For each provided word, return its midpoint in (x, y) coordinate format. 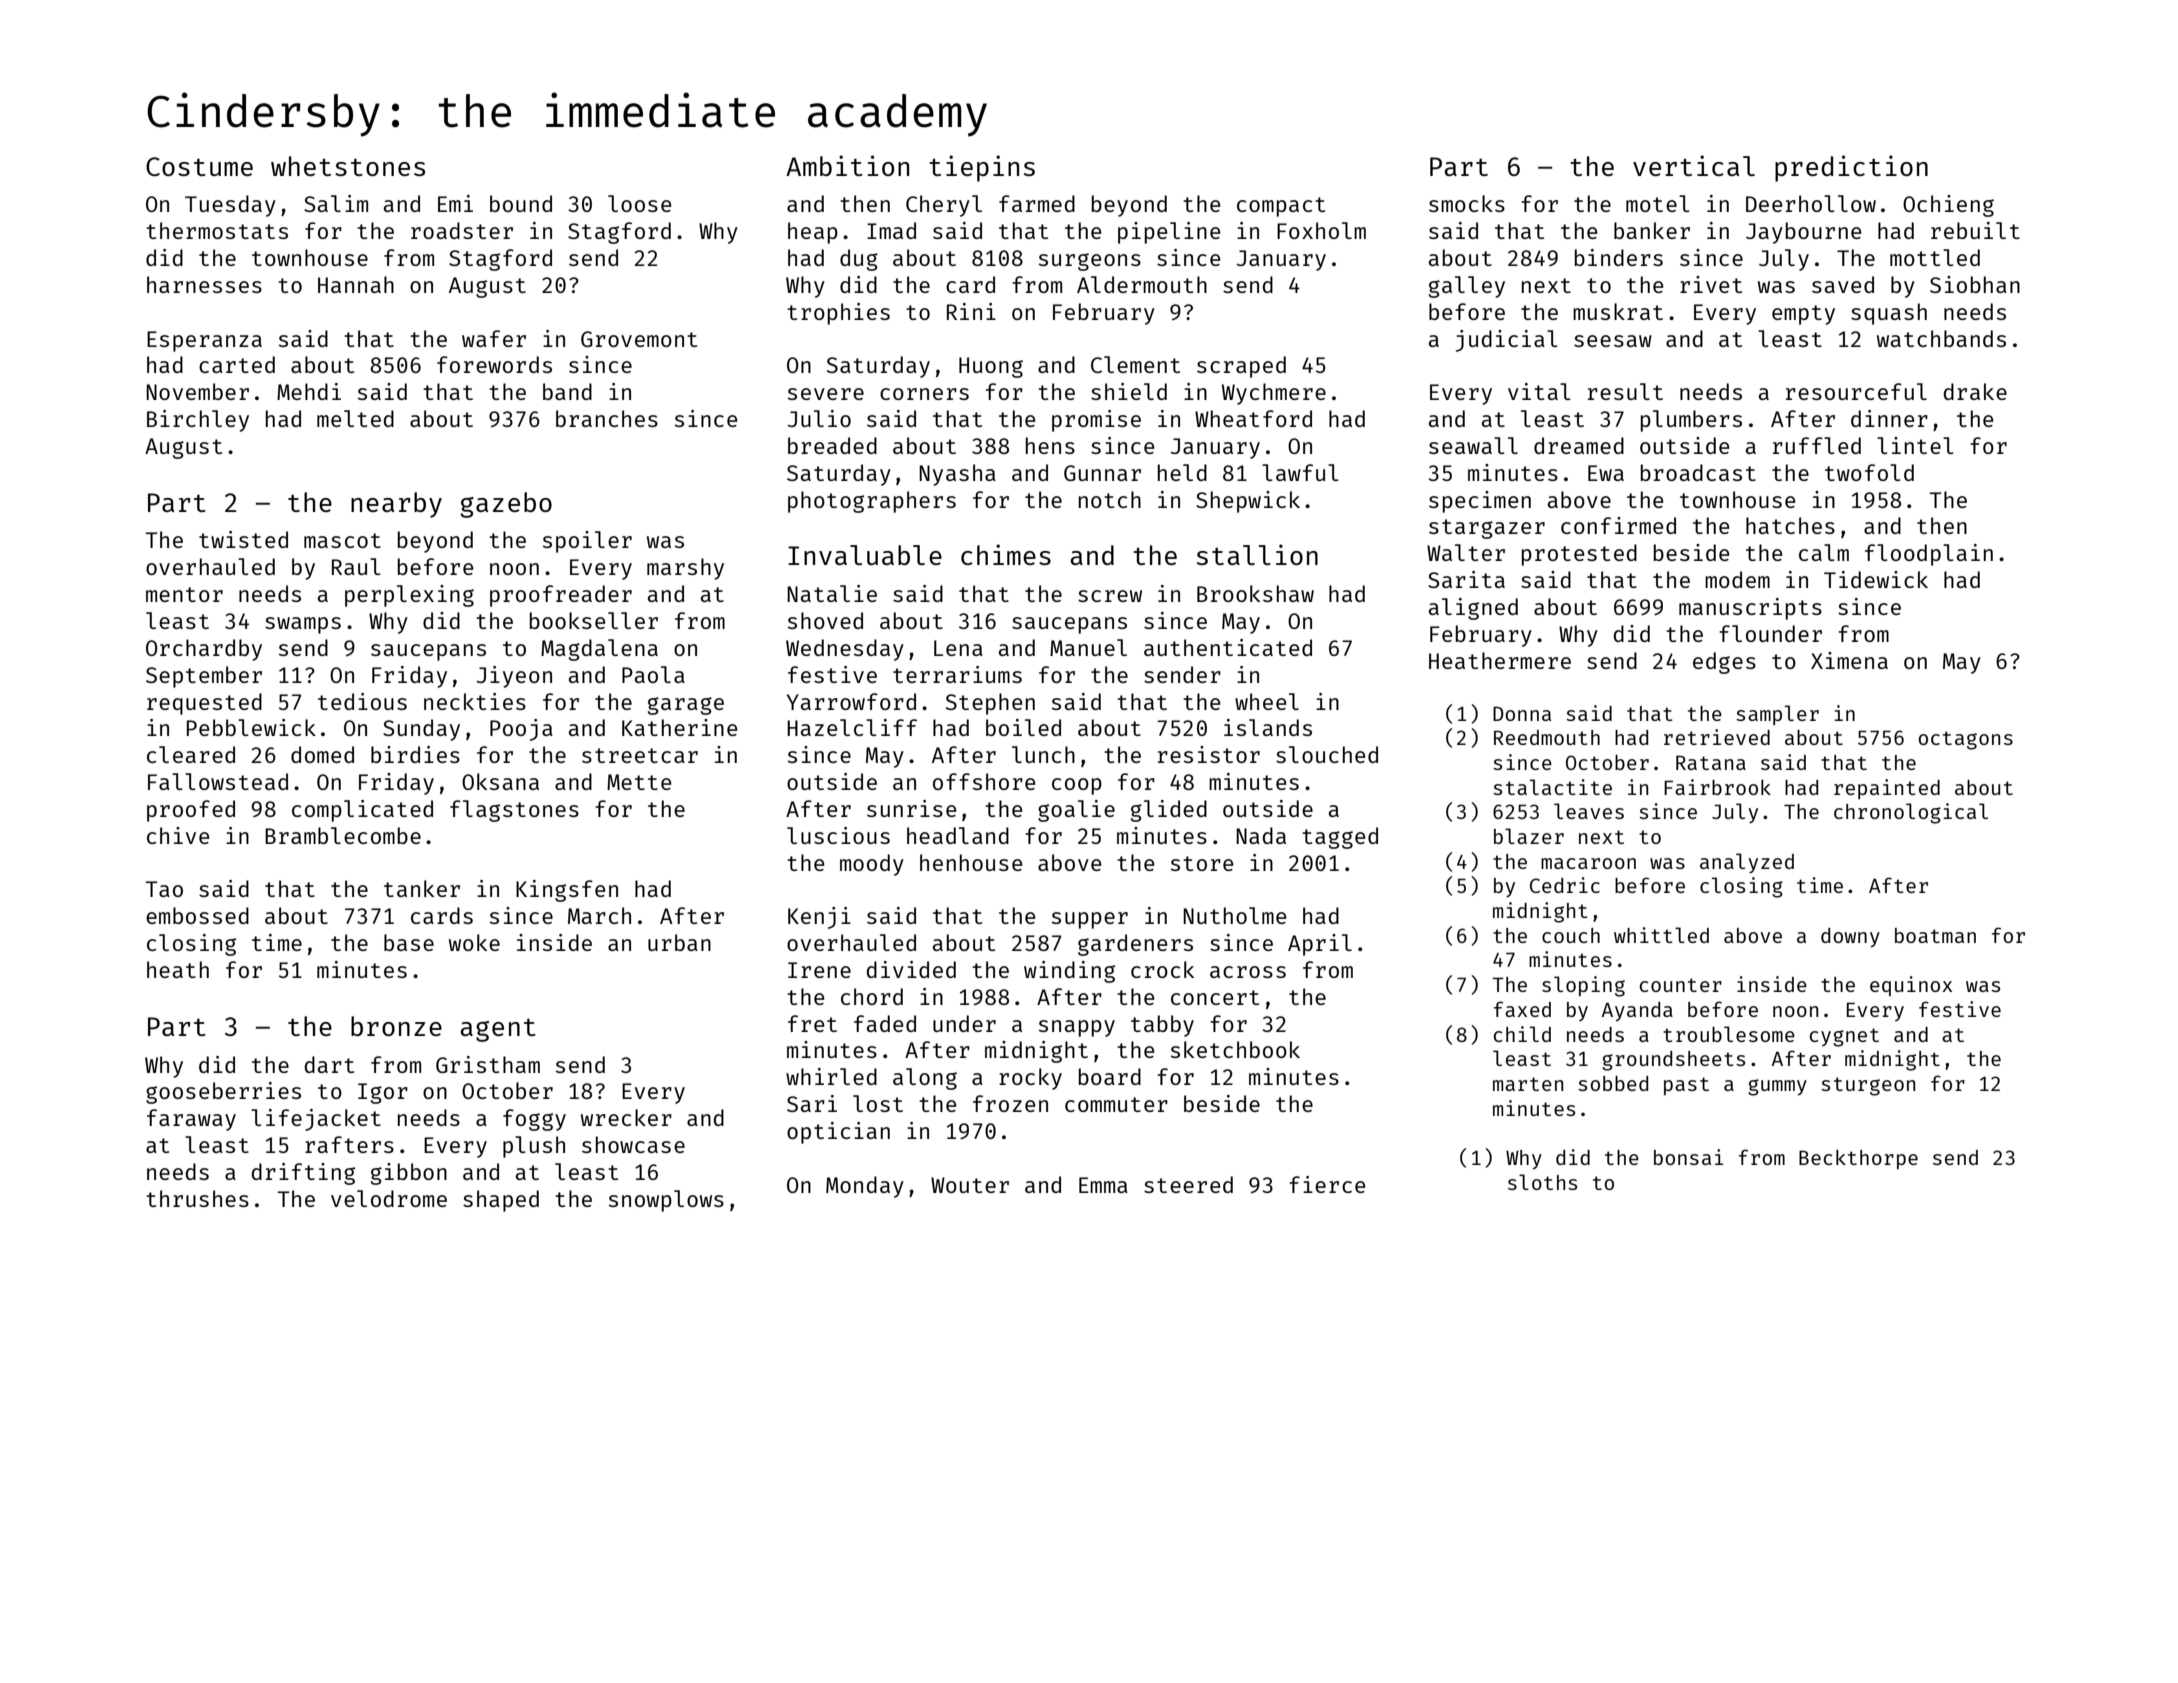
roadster (462, 230)
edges (1724, 663)
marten (1528, 1084)
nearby (396, 505)
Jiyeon (514, 677)
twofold (1869, 472)
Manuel (1088, 647)
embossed (197, 915)
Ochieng (1948, 206)
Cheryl (944, 206)
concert (1215, 997)
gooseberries (223, 1093)
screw (1110, 596)
